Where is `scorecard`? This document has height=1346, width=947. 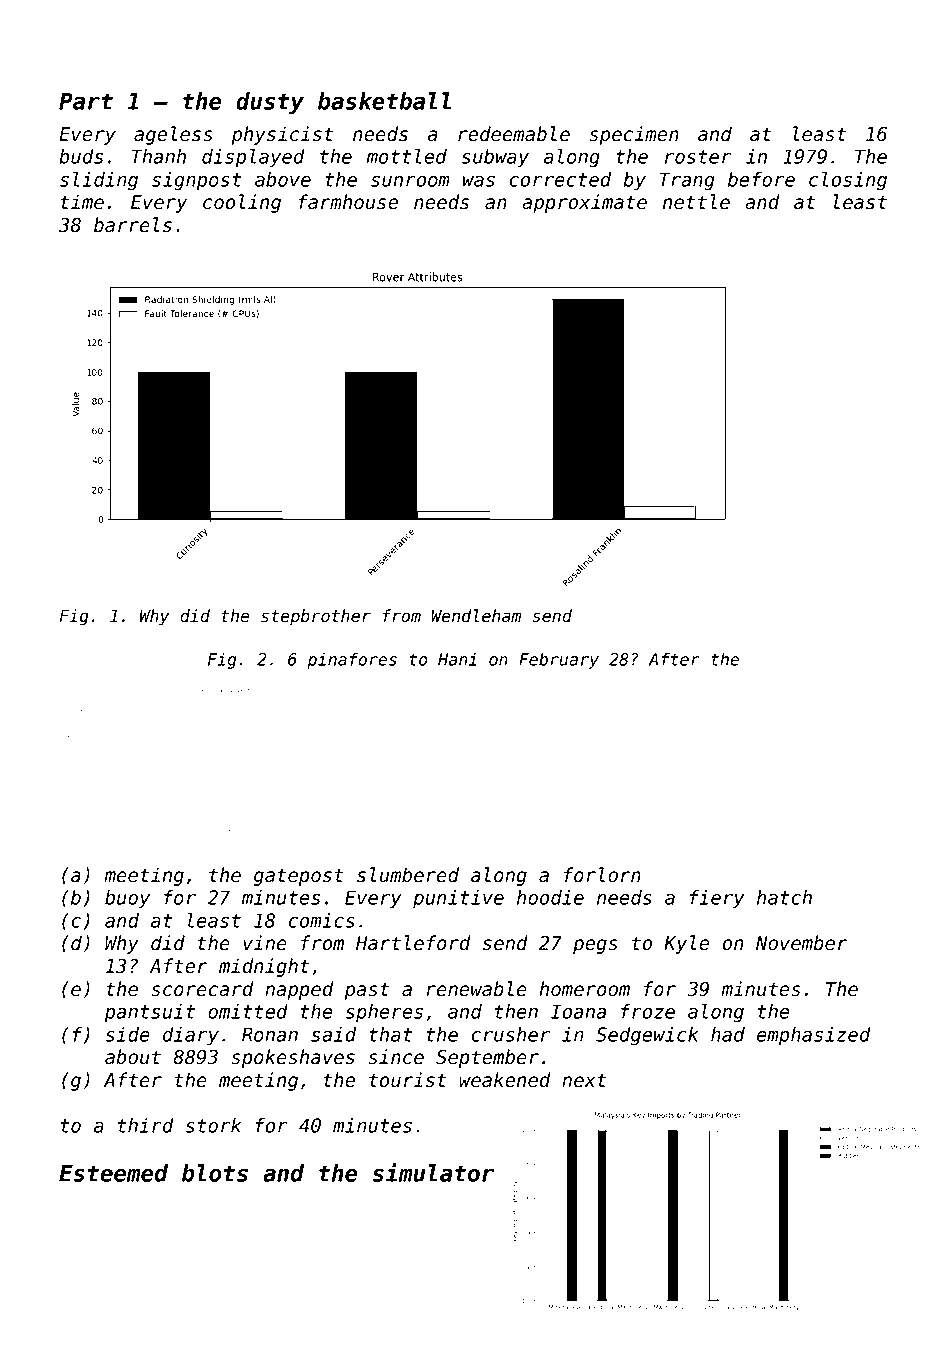
scorecard is located at coordinates (202, 989).
